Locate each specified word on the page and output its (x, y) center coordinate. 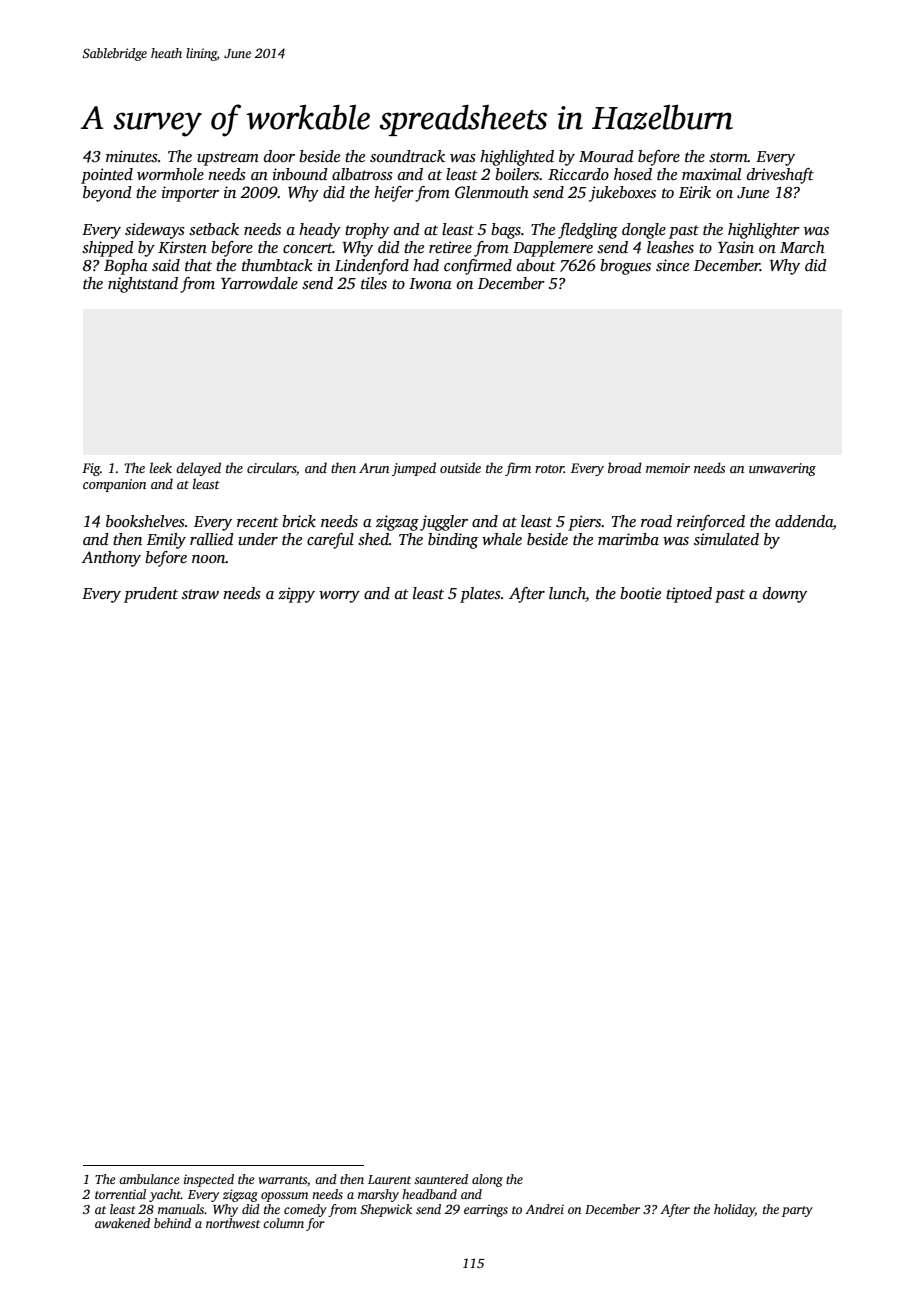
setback (214, 229)
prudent (151, 595)
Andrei (544, 1209)
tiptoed (689, 595)
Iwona (430, 283)
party (797, 1211)
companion (114, 485)
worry (339, 597)
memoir (668, 468)
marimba (628, 539)
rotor (549, 469)
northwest (233, 1223)
